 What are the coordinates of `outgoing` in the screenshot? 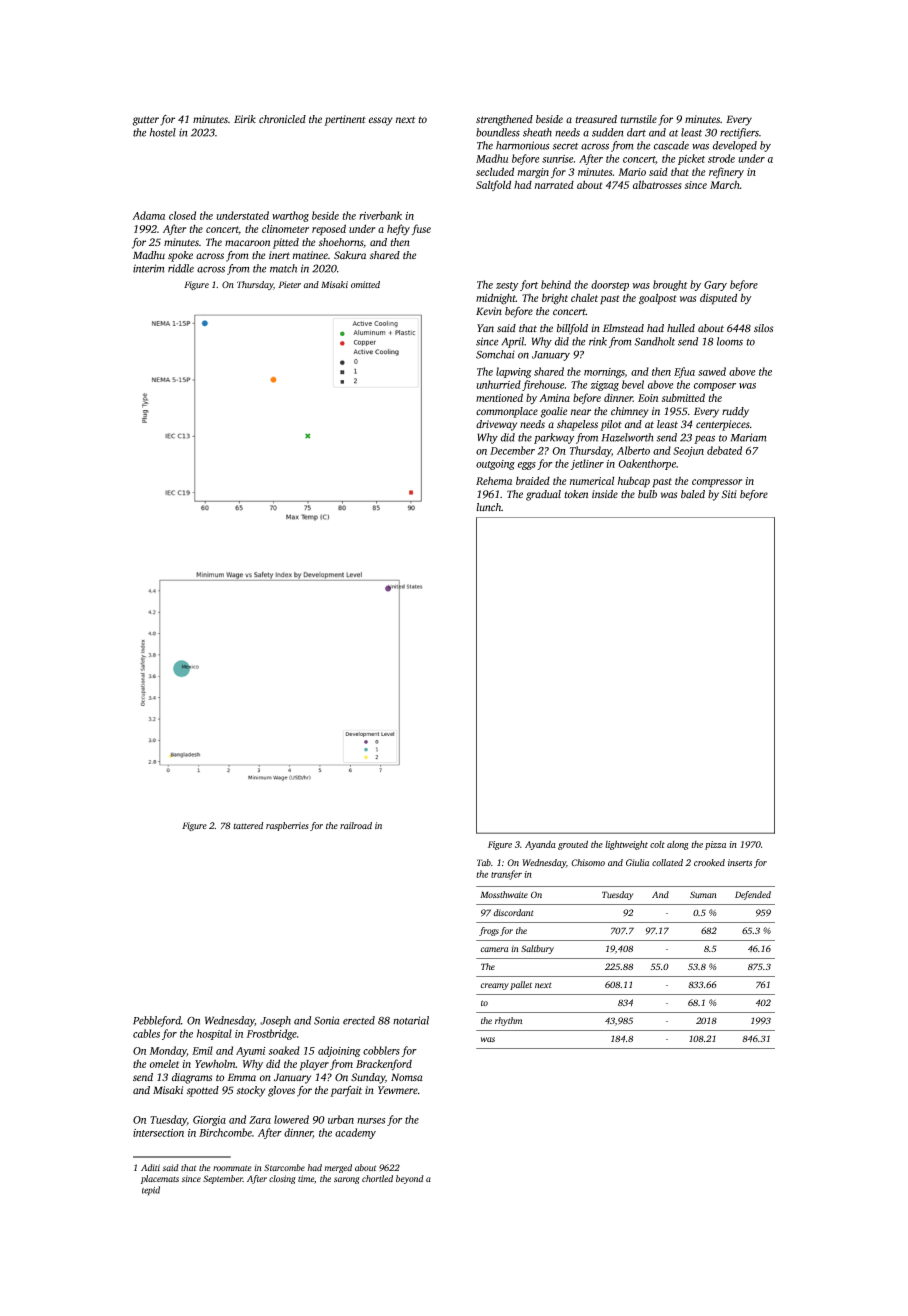 It's located at (495, 465).
